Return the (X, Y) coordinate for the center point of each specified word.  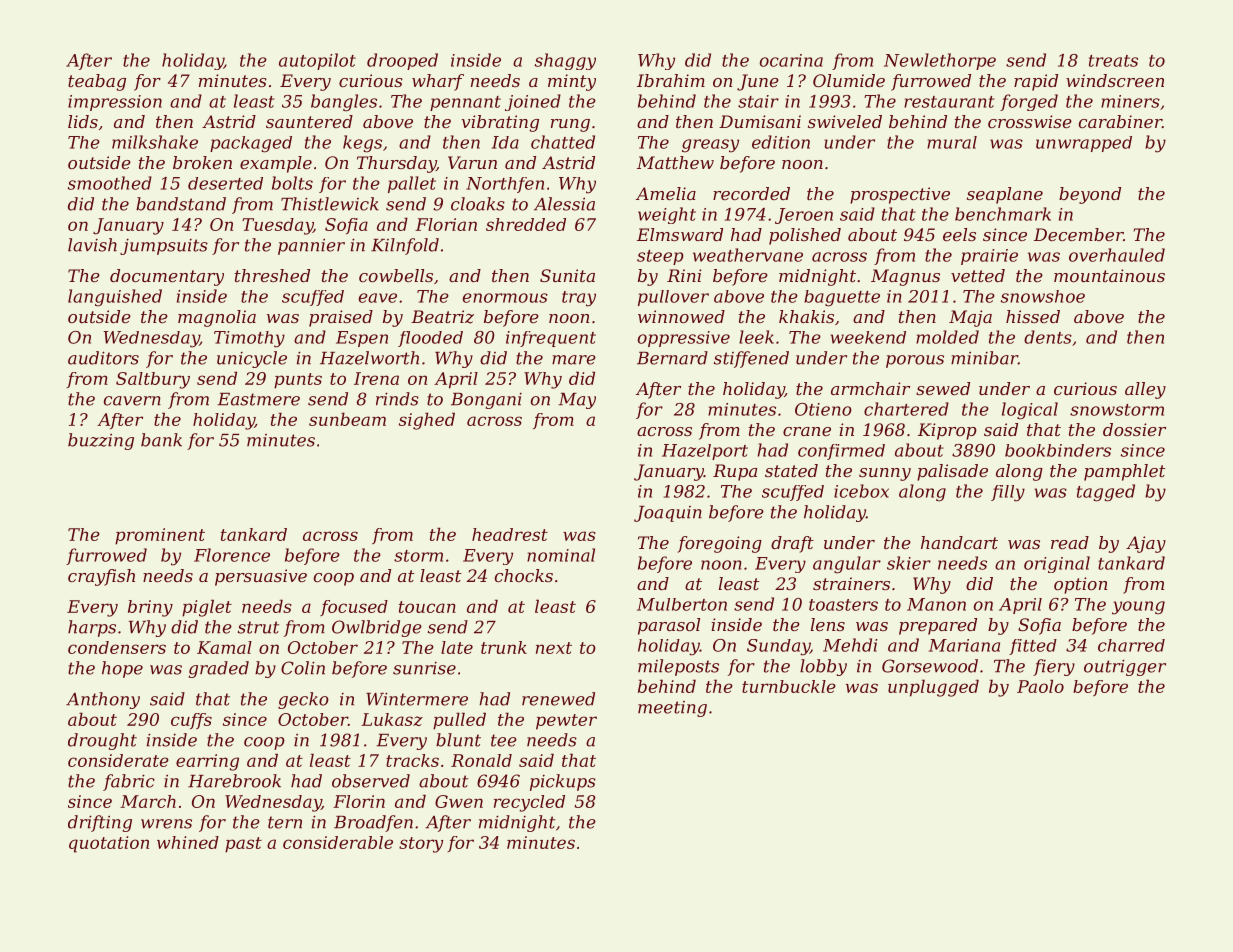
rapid (1036, 82)
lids (83, 121)
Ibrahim (671, 80)
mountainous (1109, 275)
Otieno (823, 409)
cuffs (191, 721)
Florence (232, 555)
